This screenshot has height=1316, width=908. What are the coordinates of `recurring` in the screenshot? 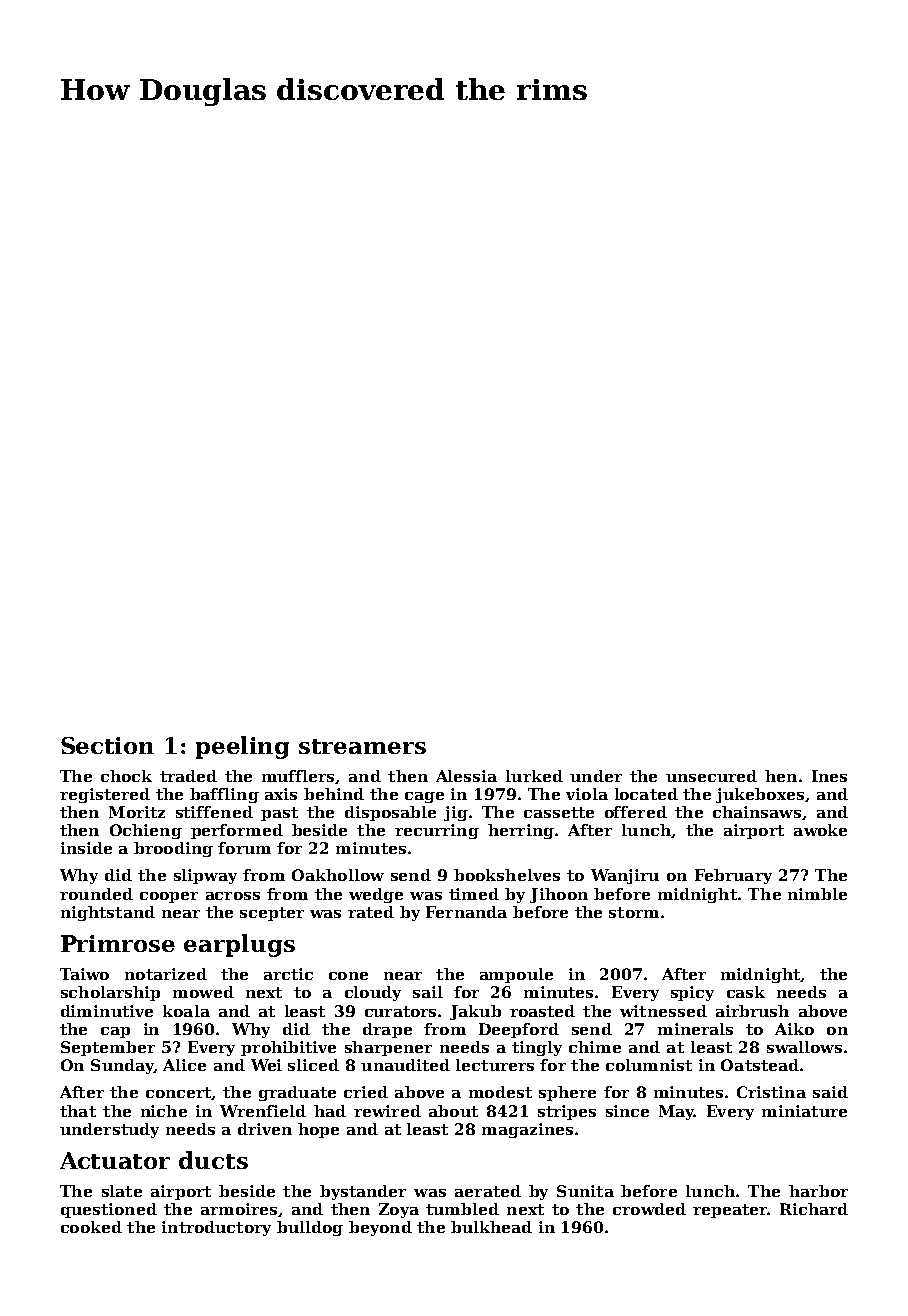 It's located at (437, 831).
